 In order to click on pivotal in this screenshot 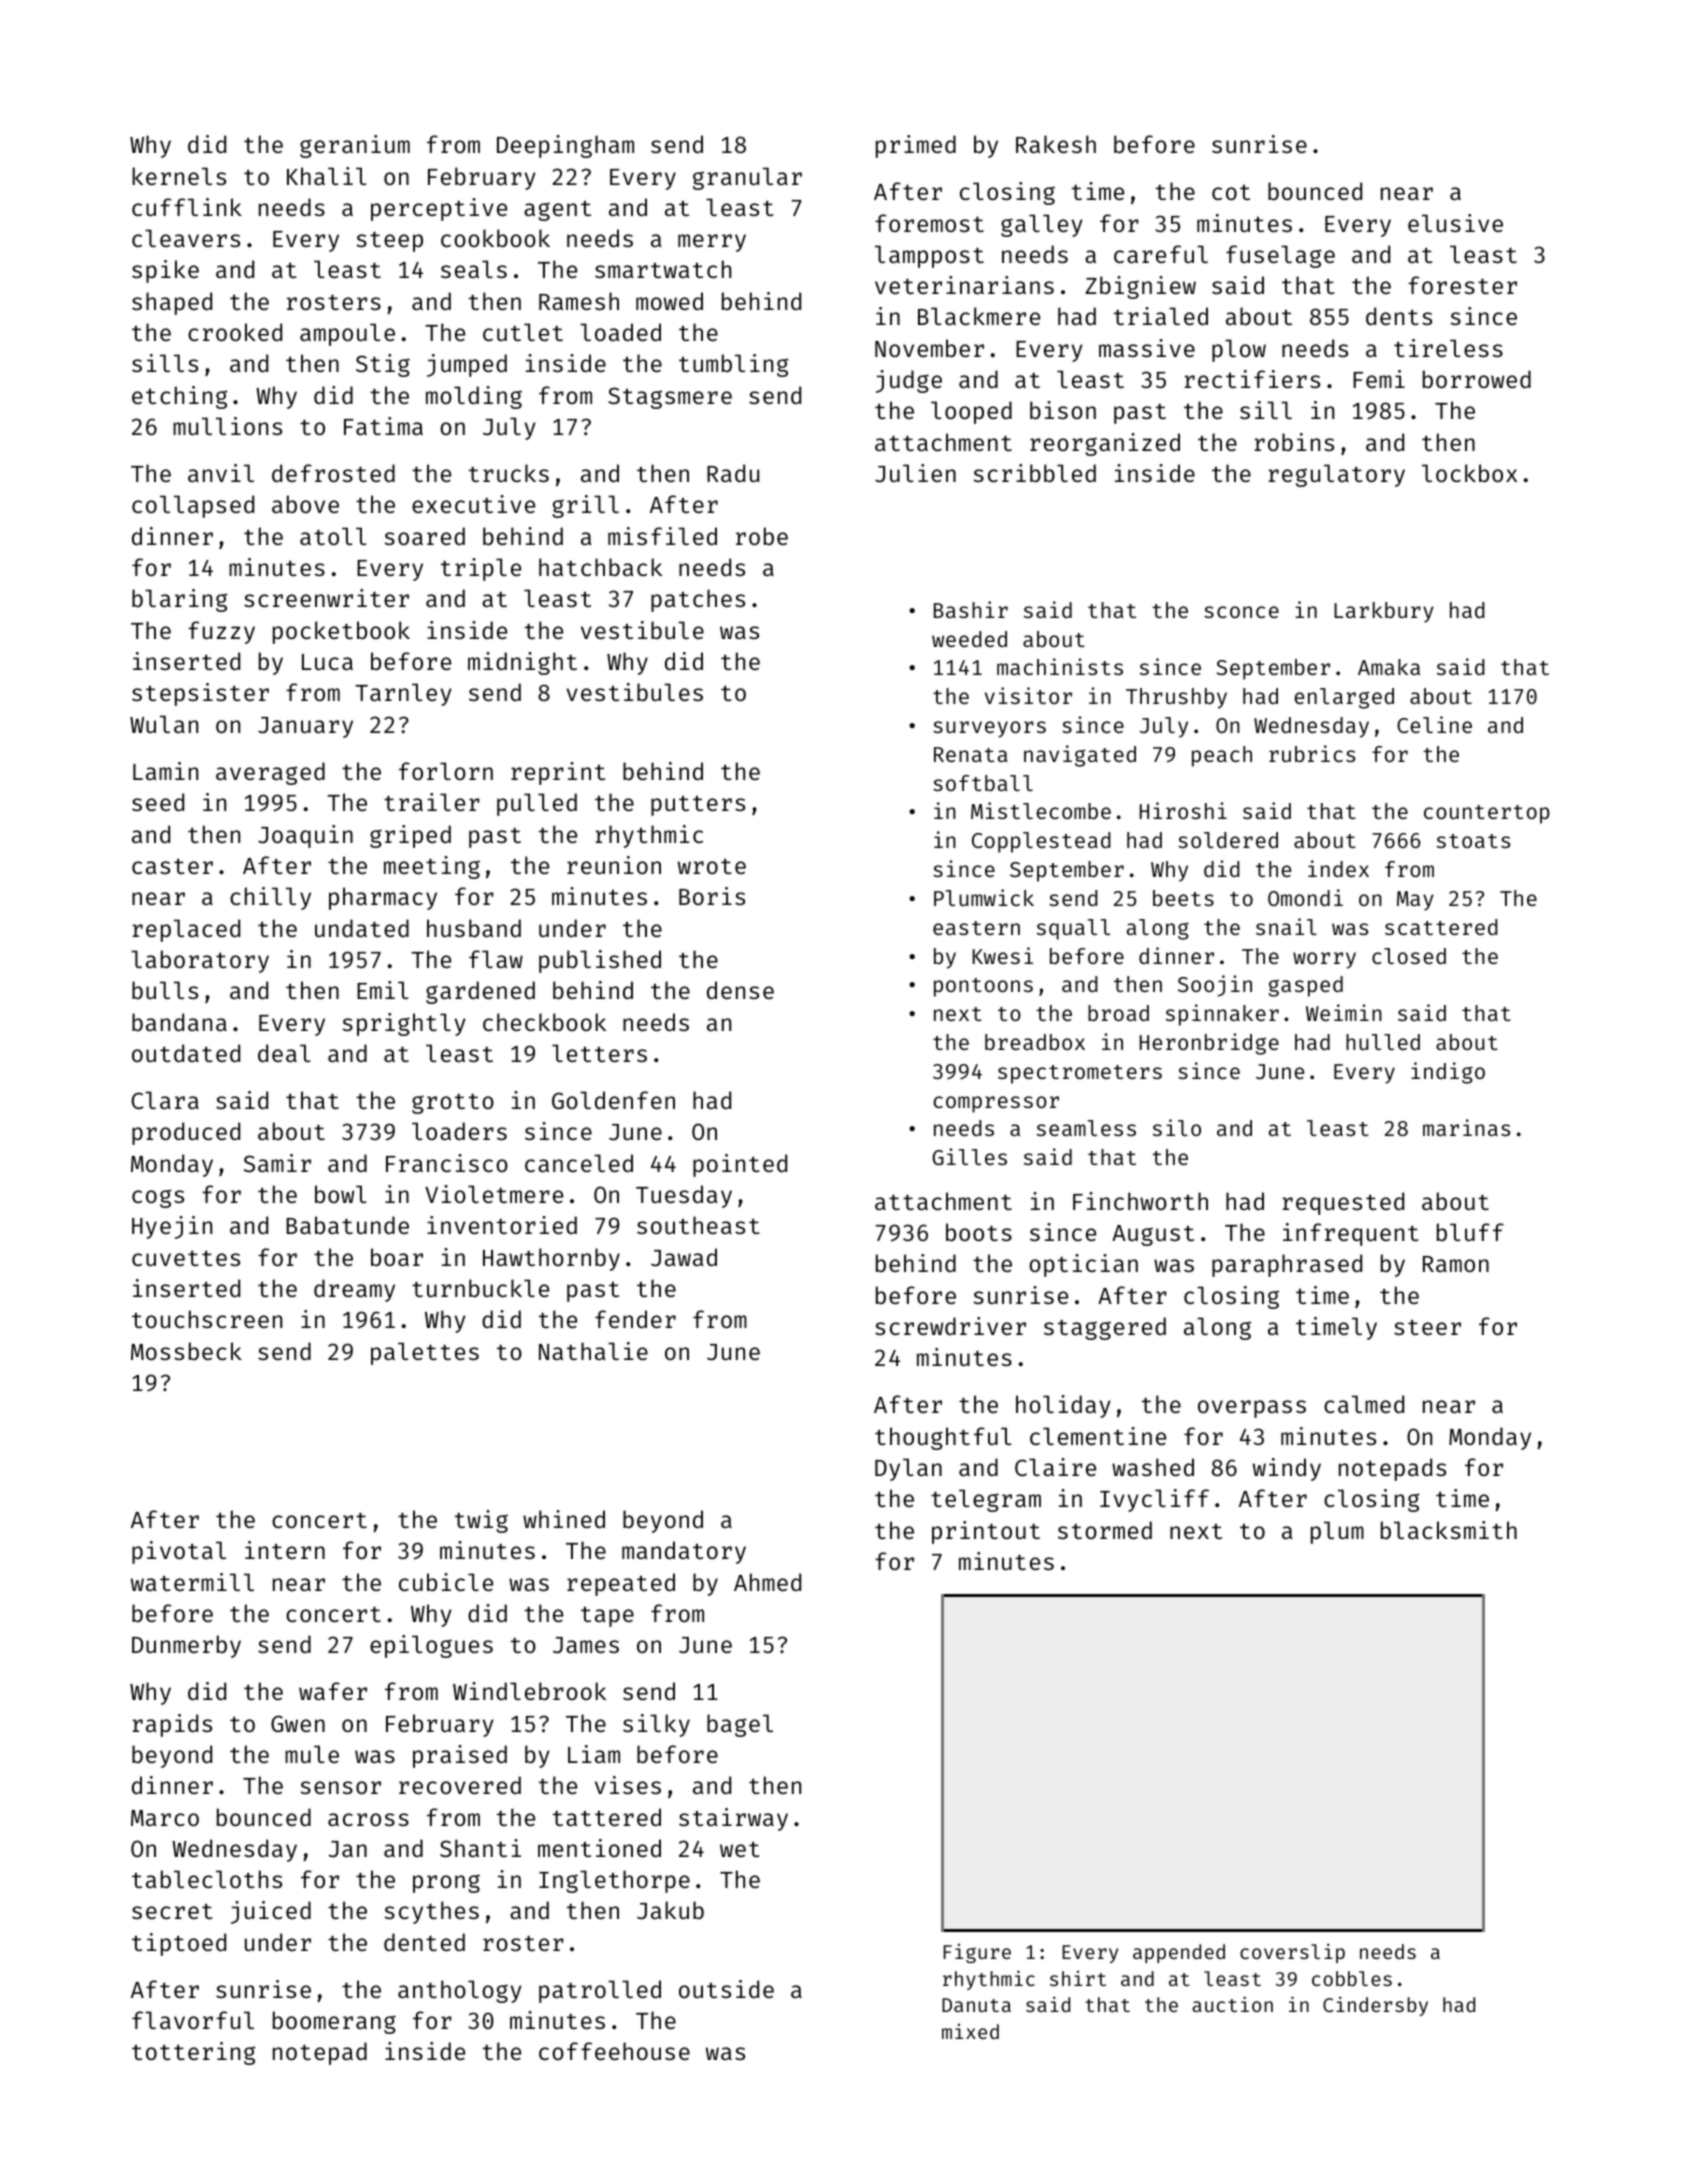, I will do `click(179, 1552)`.
